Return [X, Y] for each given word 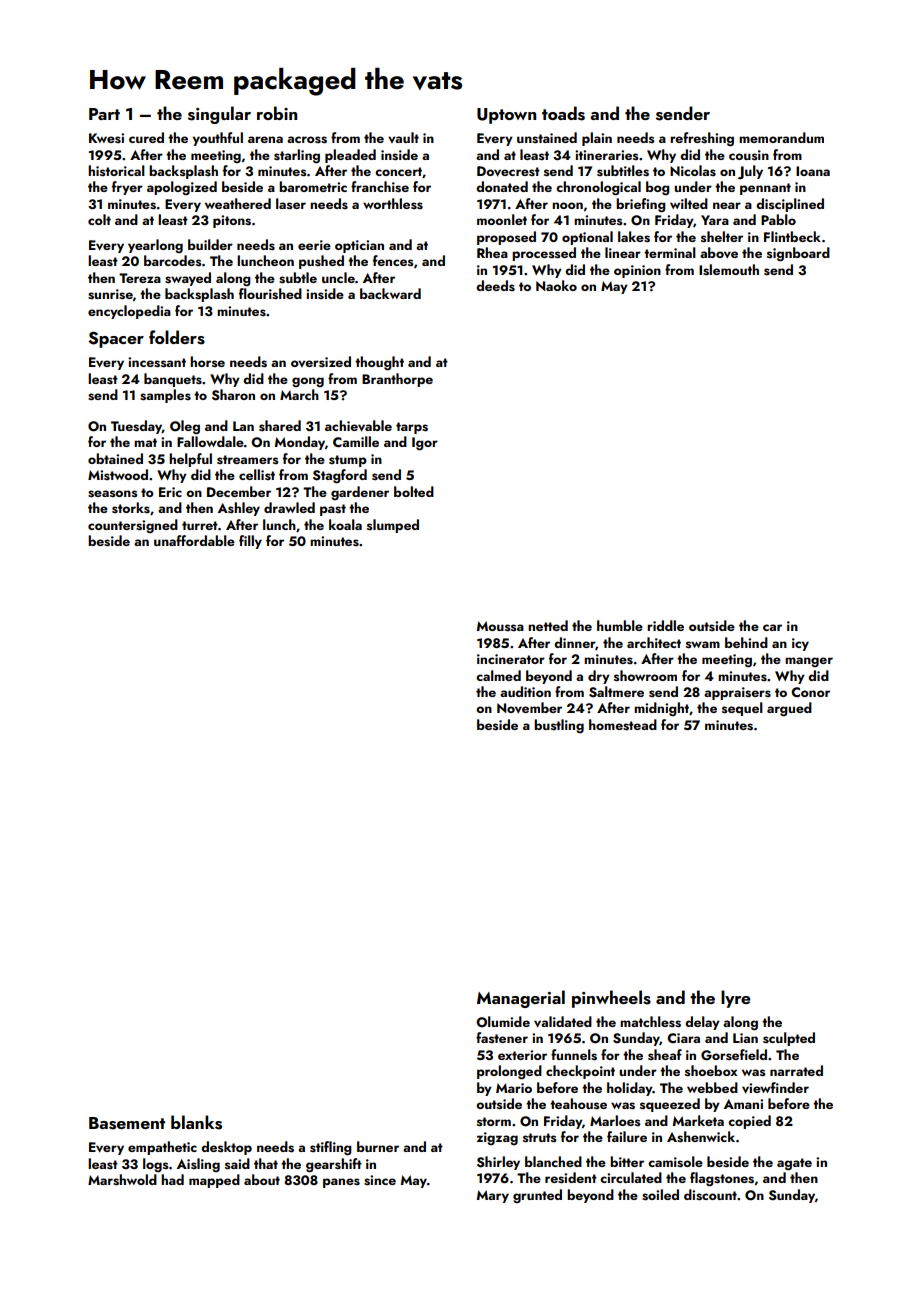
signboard [798, 254]
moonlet [502, 219]
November [529, 707]
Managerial [521, 999]
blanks [196, 1122]
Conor [810, 692]
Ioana [813, 171]
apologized [182, 188]
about [262, 1179]
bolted [414, 491]
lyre [736, 999]
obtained [115, 458]
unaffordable [194, 540]
